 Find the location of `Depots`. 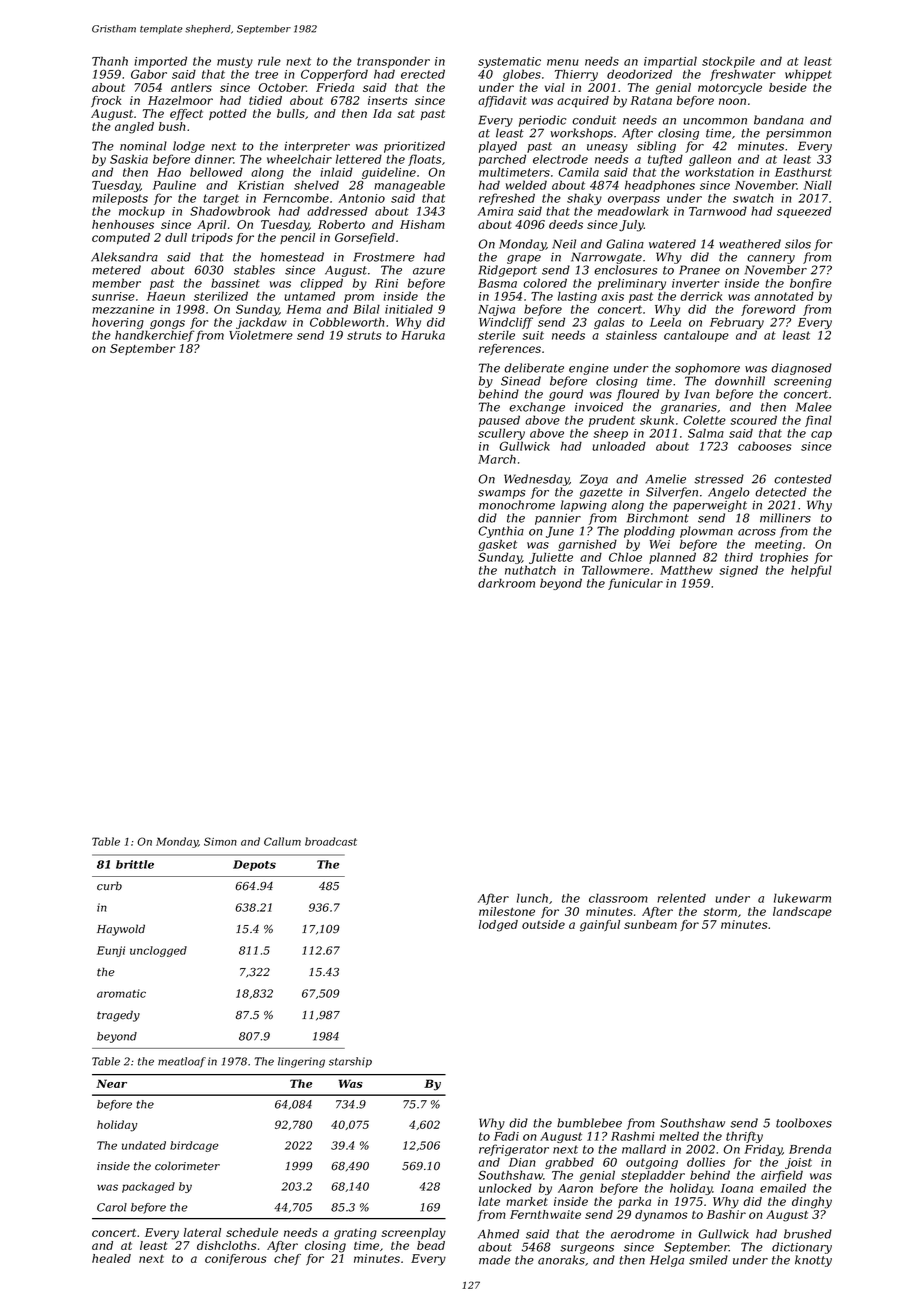

Depots is located at coordinates (254, 865).
